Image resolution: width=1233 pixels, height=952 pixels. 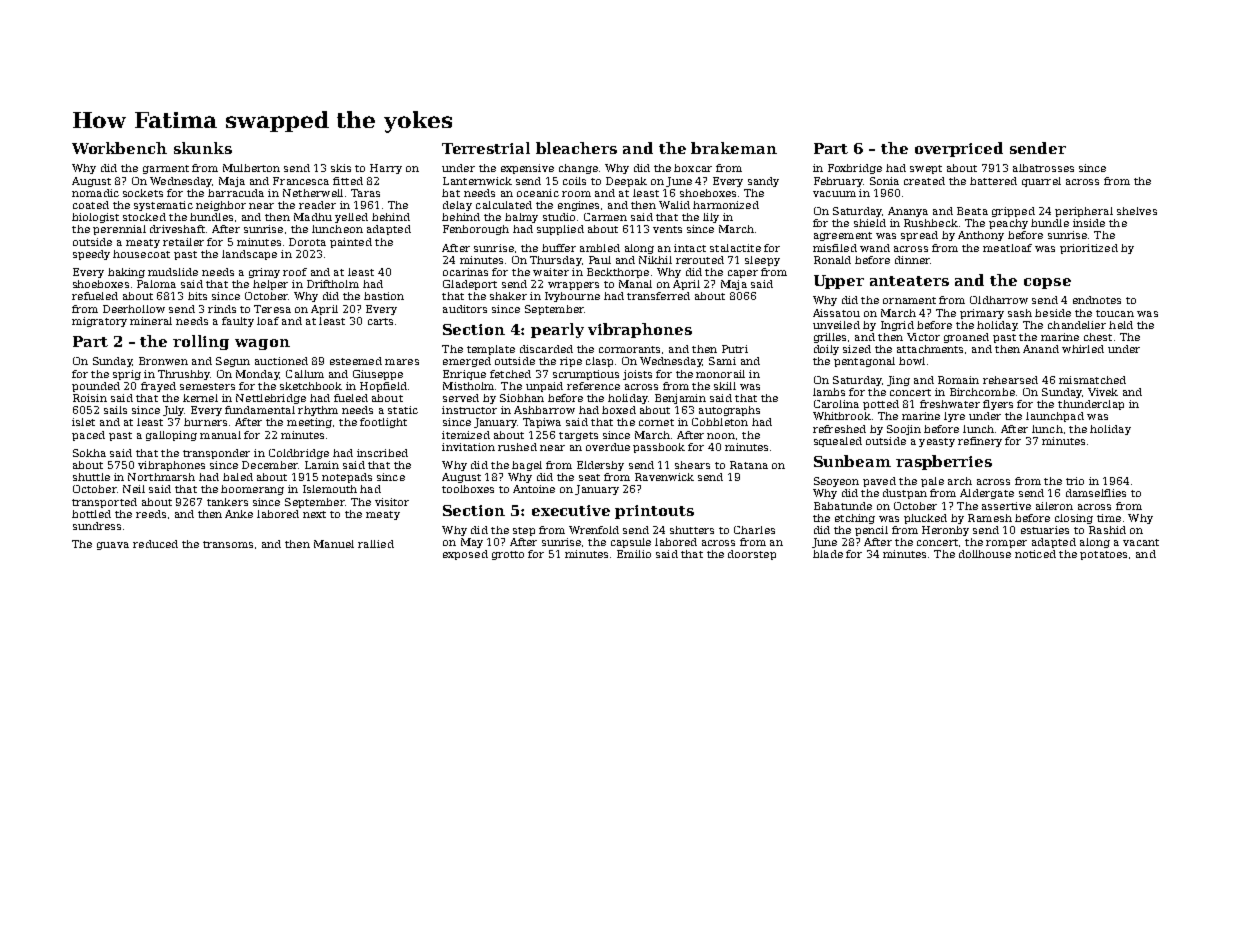 I want to click on Anthony, so click(x=981, y=236).
